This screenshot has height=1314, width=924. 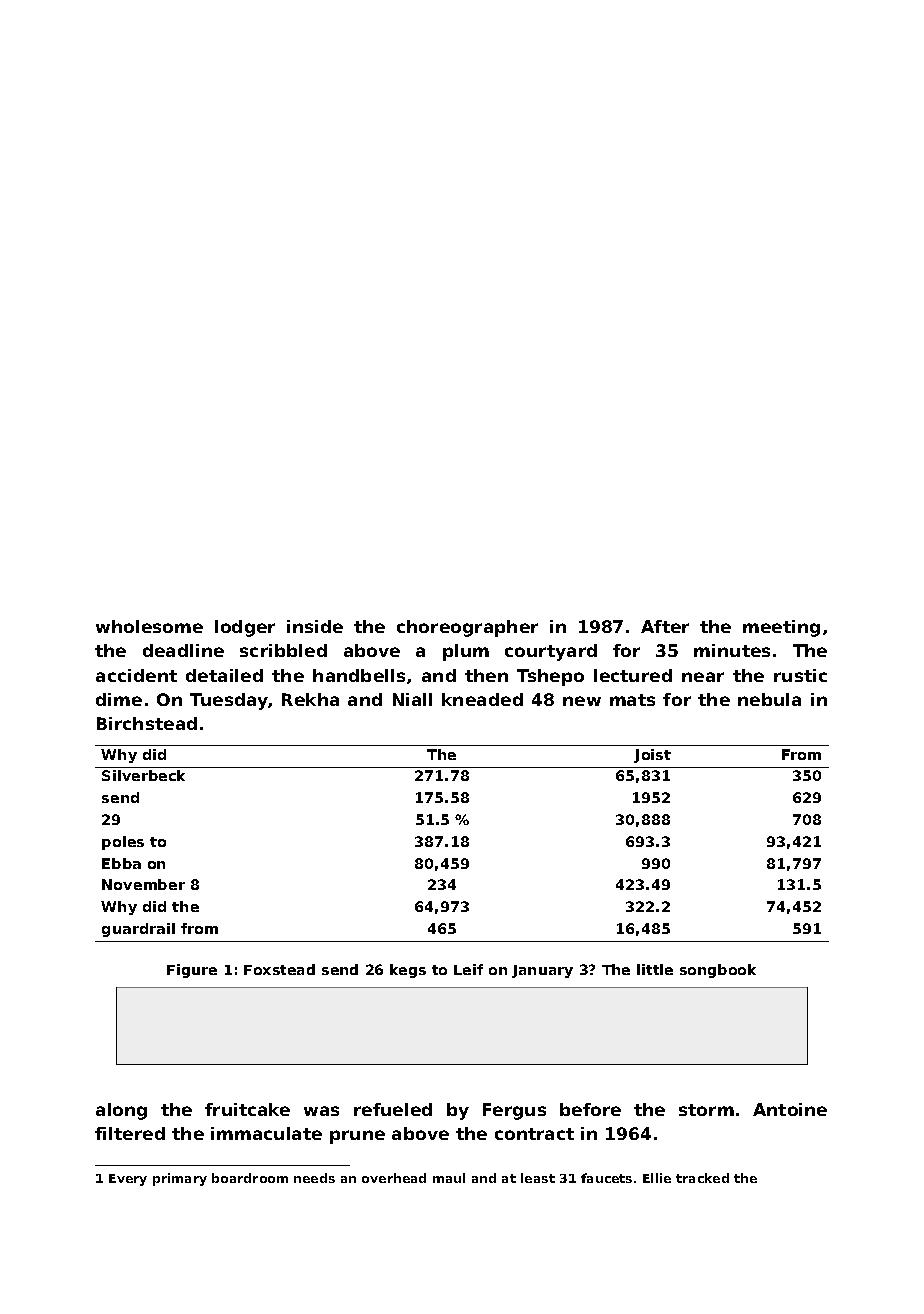 I want to click on songbook, so click(x=718, y=971).
